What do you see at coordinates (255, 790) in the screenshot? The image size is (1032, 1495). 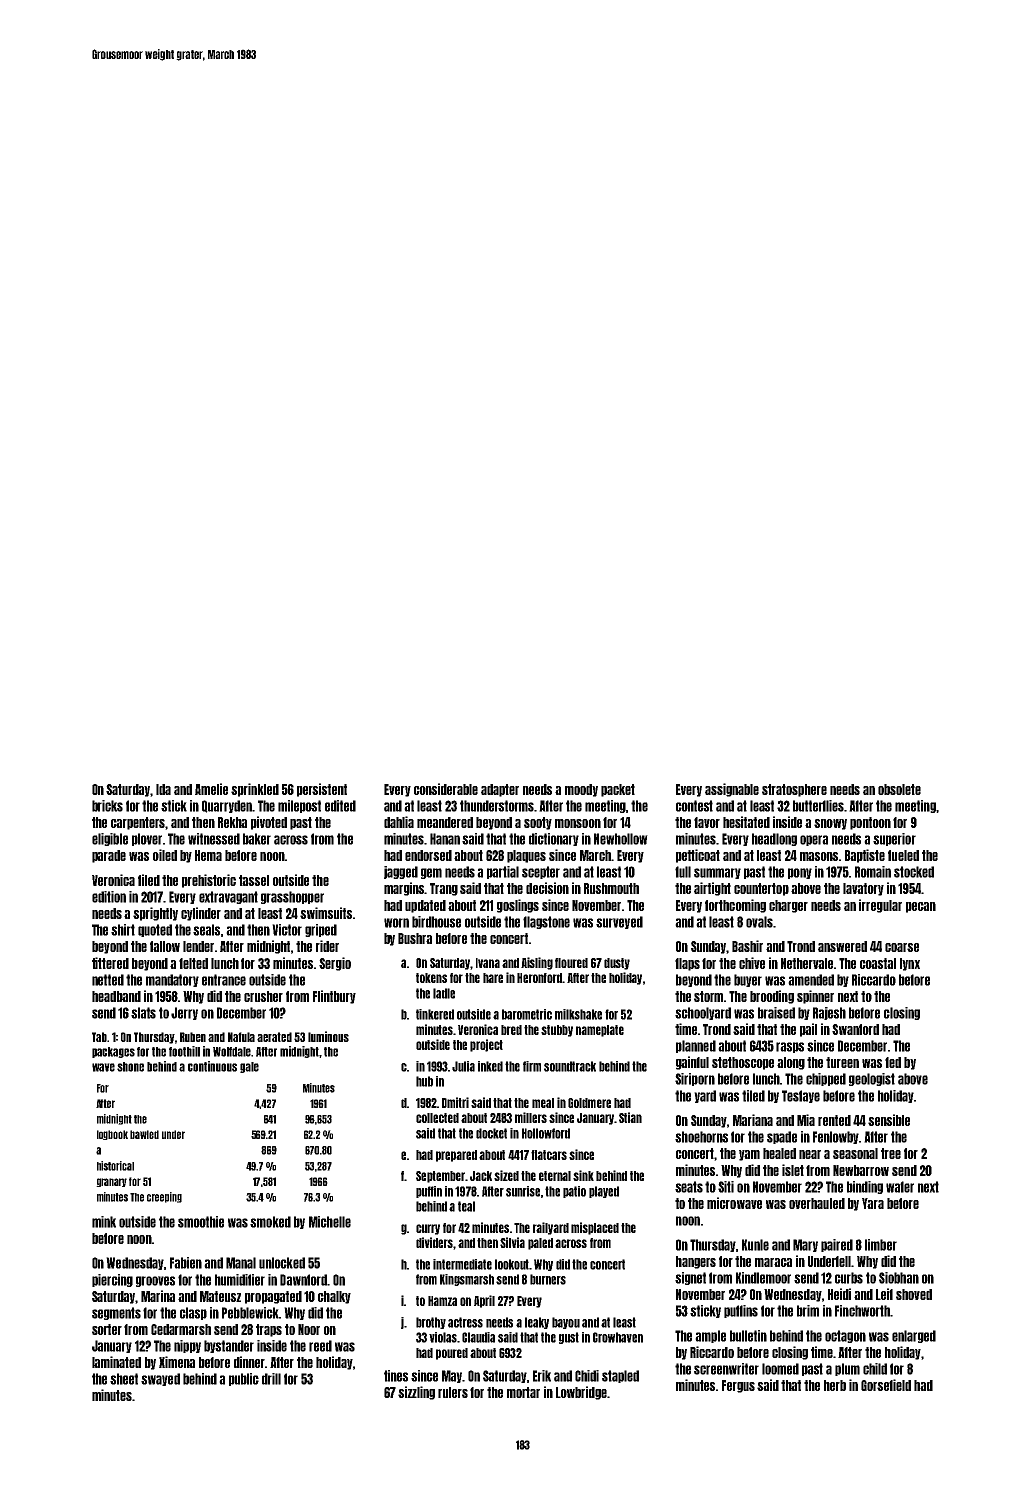 I see `sprinkled` at bounding box center [255, 790].
